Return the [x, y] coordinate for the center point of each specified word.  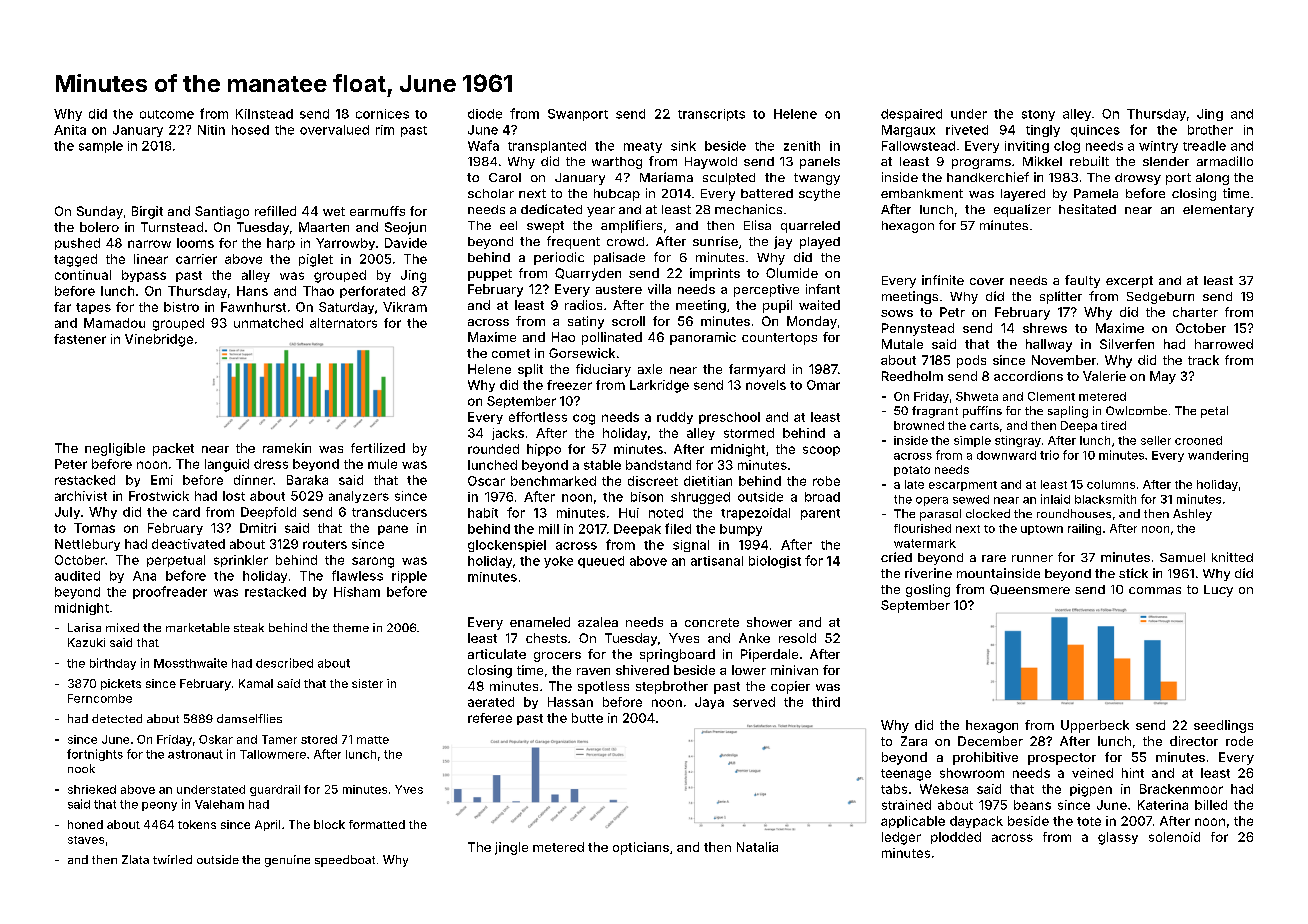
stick [1133, 573]
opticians [641, 848]
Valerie [1104, 376]
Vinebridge [159, 340]
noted [666, 513]
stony [1038, 115]
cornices [382, 114]
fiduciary [603, 370]
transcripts [711, 115]
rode [1239, 741]
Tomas [94, 528]
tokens [197, 824]
